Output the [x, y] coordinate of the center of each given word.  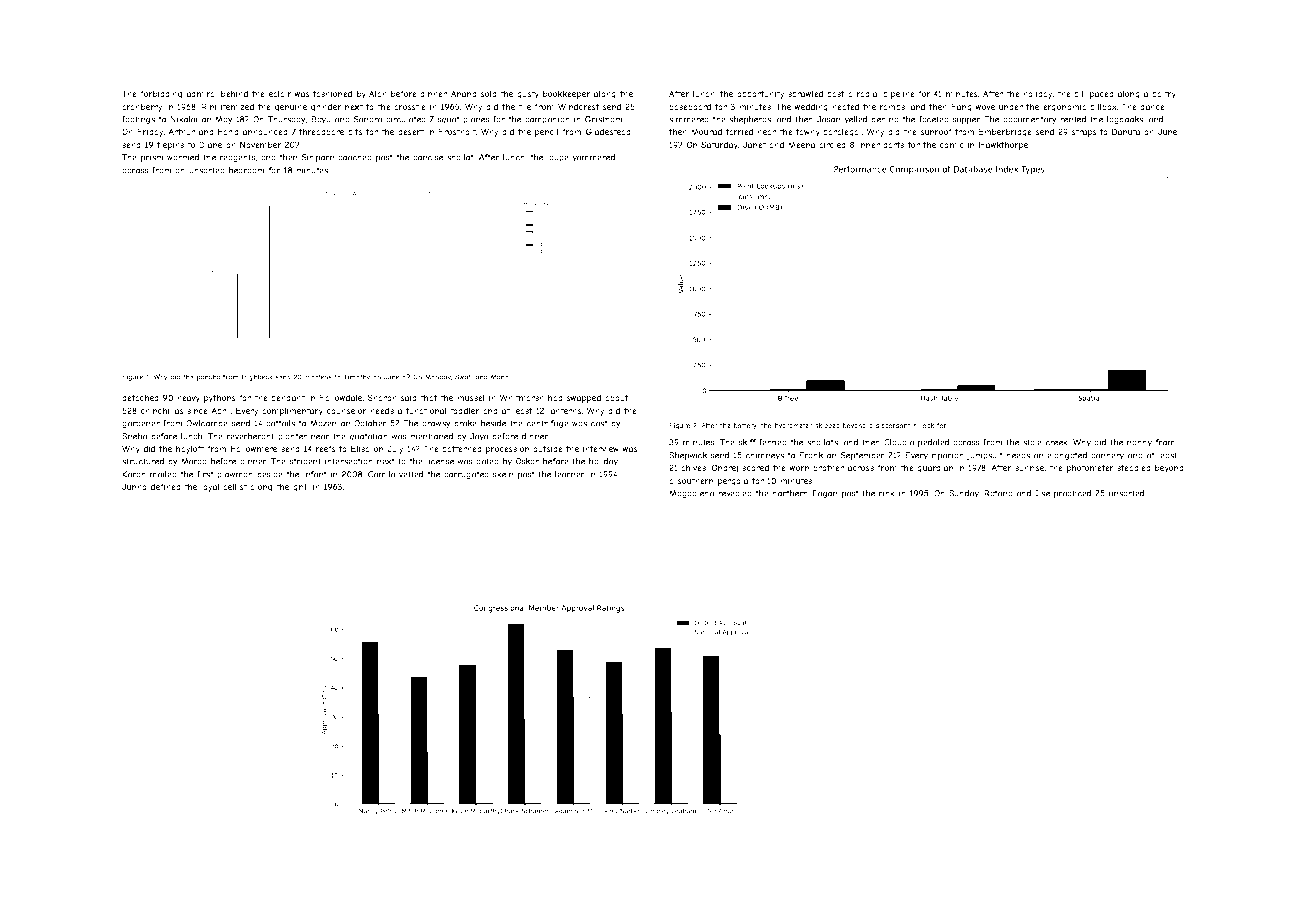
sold [489, 93]
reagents [238, 158]
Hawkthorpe [1003, 145]
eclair [280, 93]
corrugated [466, 475]
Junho [134, 486]
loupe [558, 158]
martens [318, 377]
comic [952, 144]
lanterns [565, 410]
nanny [1139, 444]
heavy [188, 398]
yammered [593, 158]
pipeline [899, 94]
